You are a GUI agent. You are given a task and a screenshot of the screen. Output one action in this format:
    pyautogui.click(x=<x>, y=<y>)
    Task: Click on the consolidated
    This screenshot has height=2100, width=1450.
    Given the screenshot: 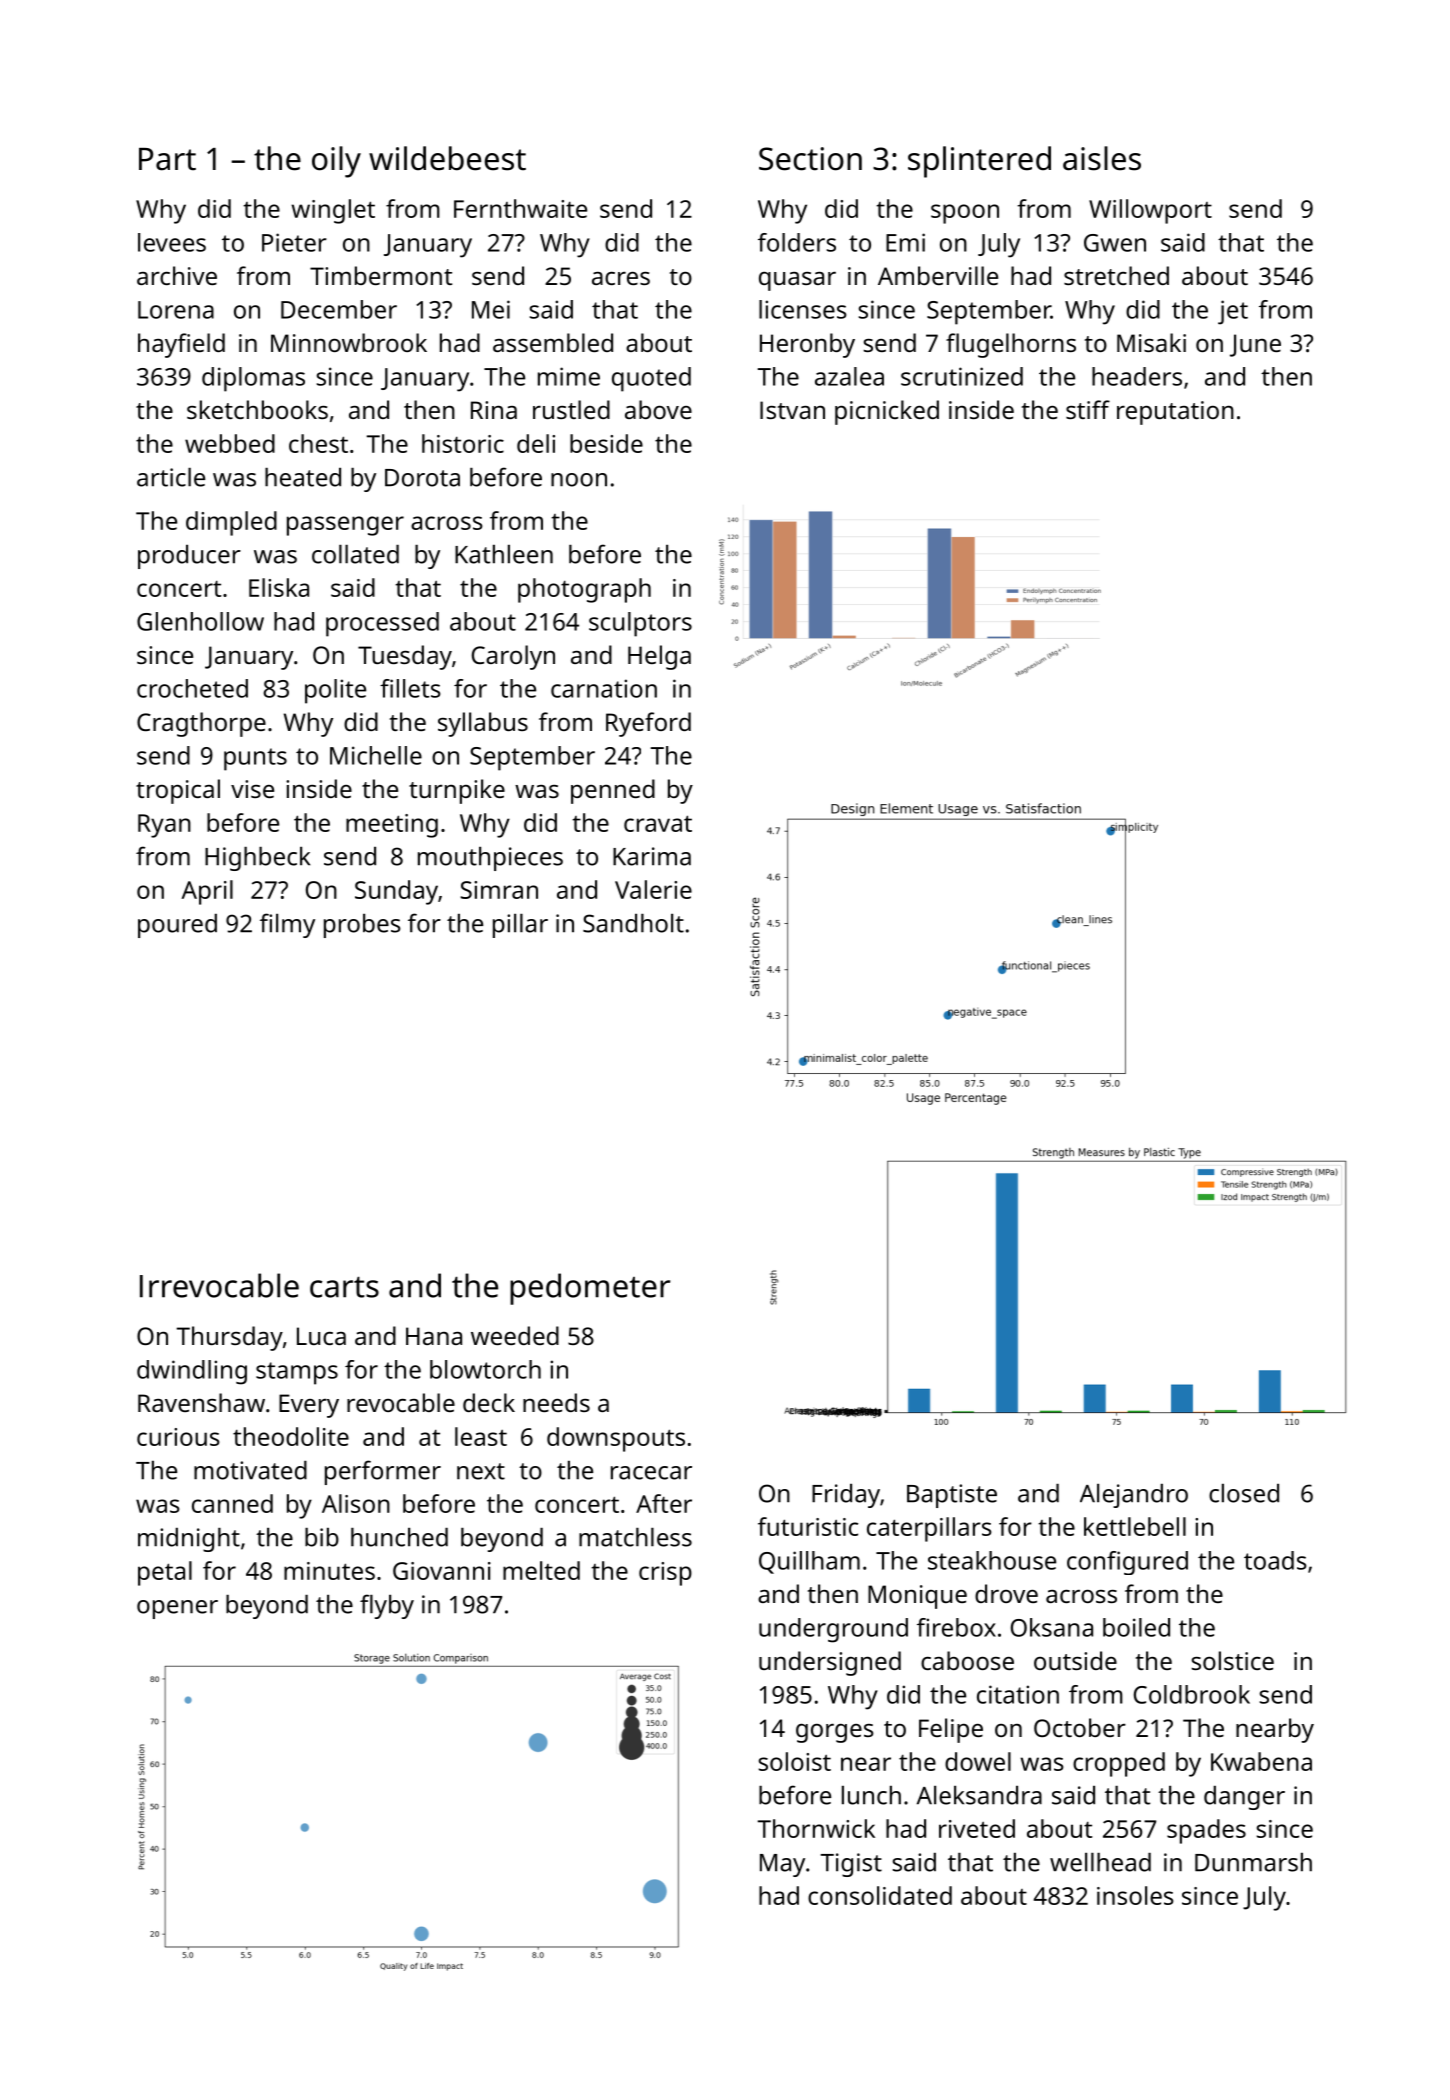 What is the action you would take?
    pyautogui.click(x=880, y=1895)
